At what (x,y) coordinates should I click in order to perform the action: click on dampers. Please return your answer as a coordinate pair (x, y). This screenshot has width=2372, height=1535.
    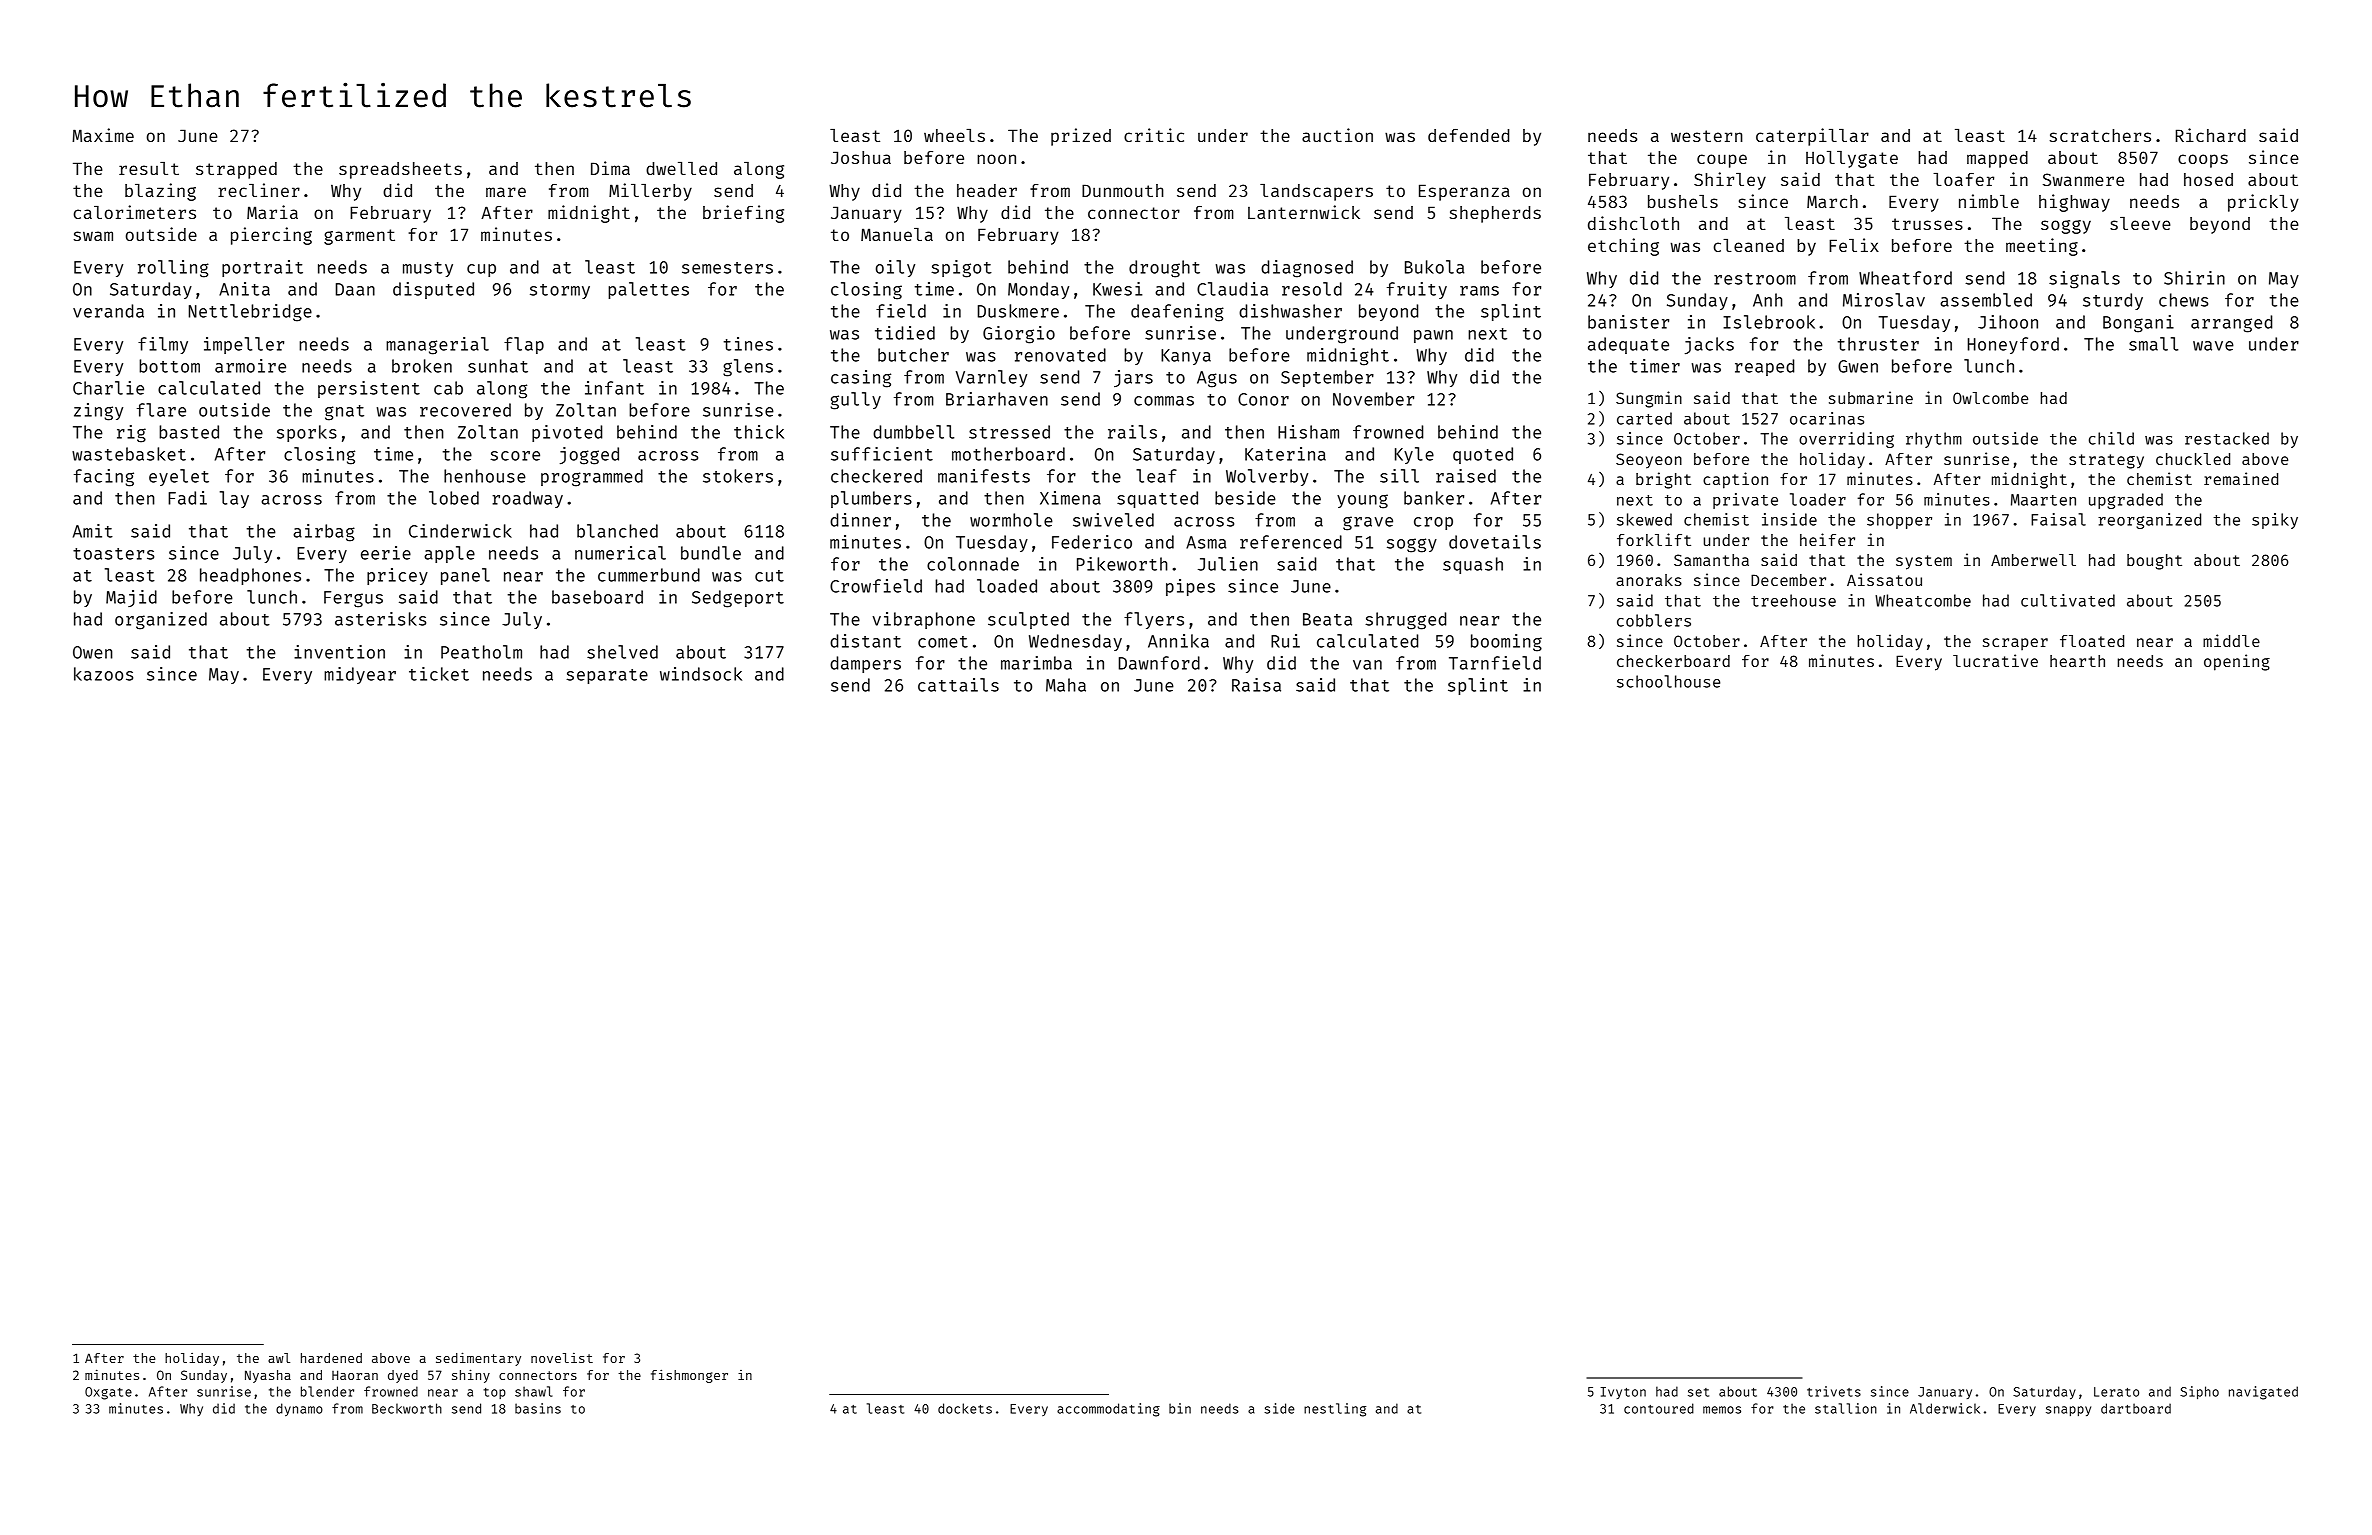
    Looking at the image, I should click on (865, 664).
